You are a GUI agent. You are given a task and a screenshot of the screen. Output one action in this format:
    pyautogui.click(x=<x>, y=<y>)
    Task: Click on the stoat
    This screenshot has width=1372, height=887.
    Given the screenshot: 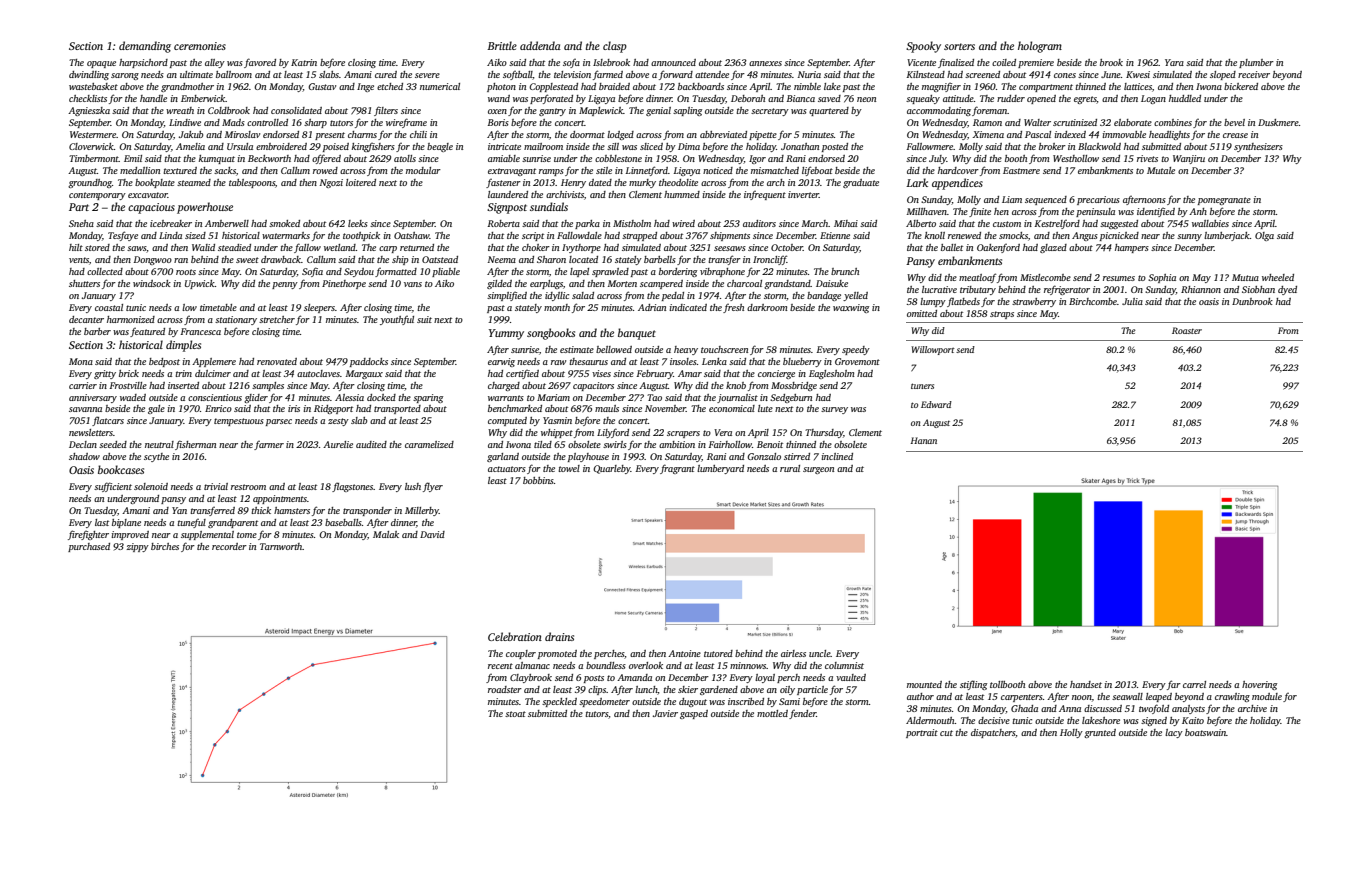 What is the action you would take?
    pyautogui.click(x=515, y=714)
